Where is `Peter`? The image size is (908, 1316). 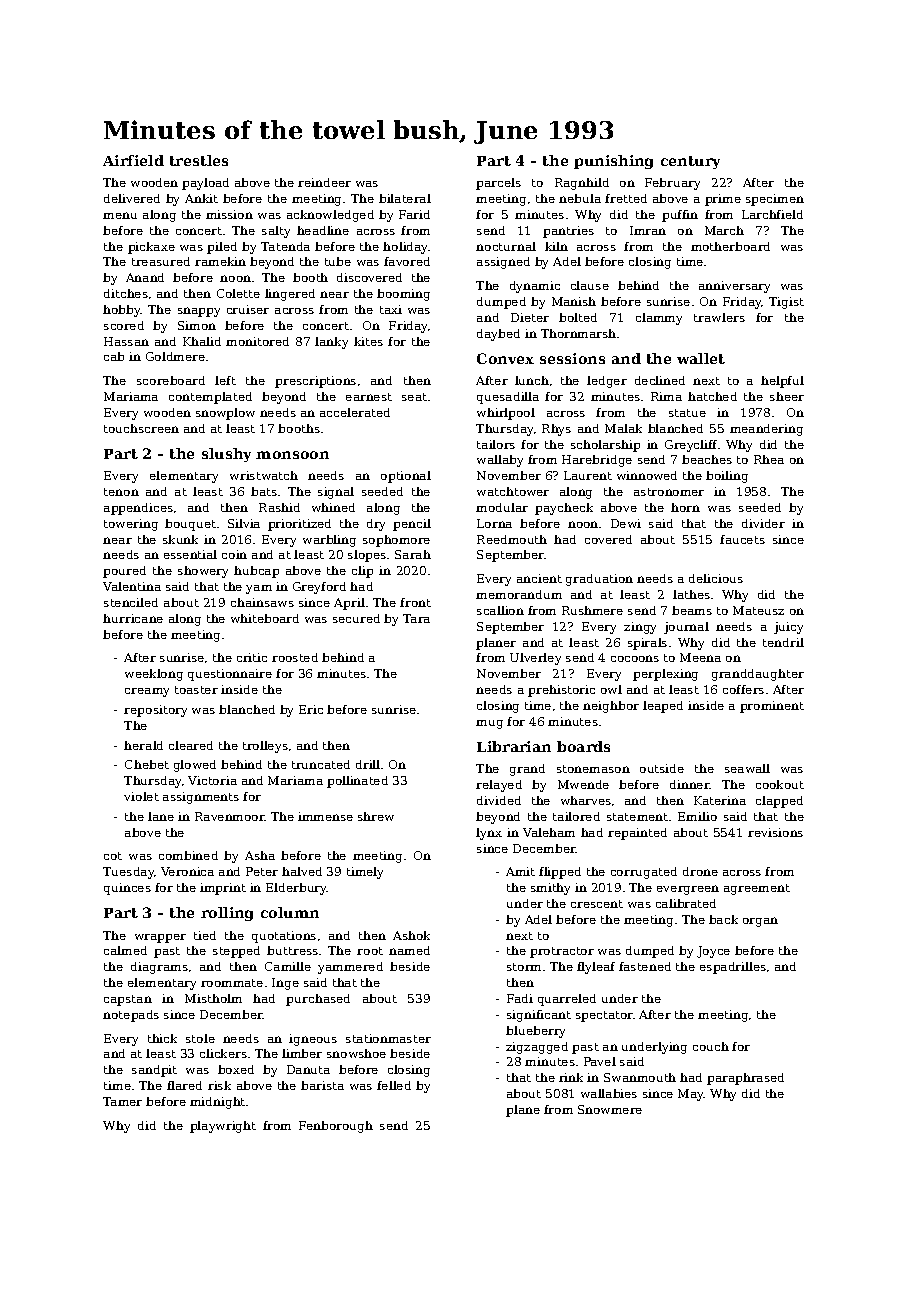 Peter is located at coordinates (262, 871).
